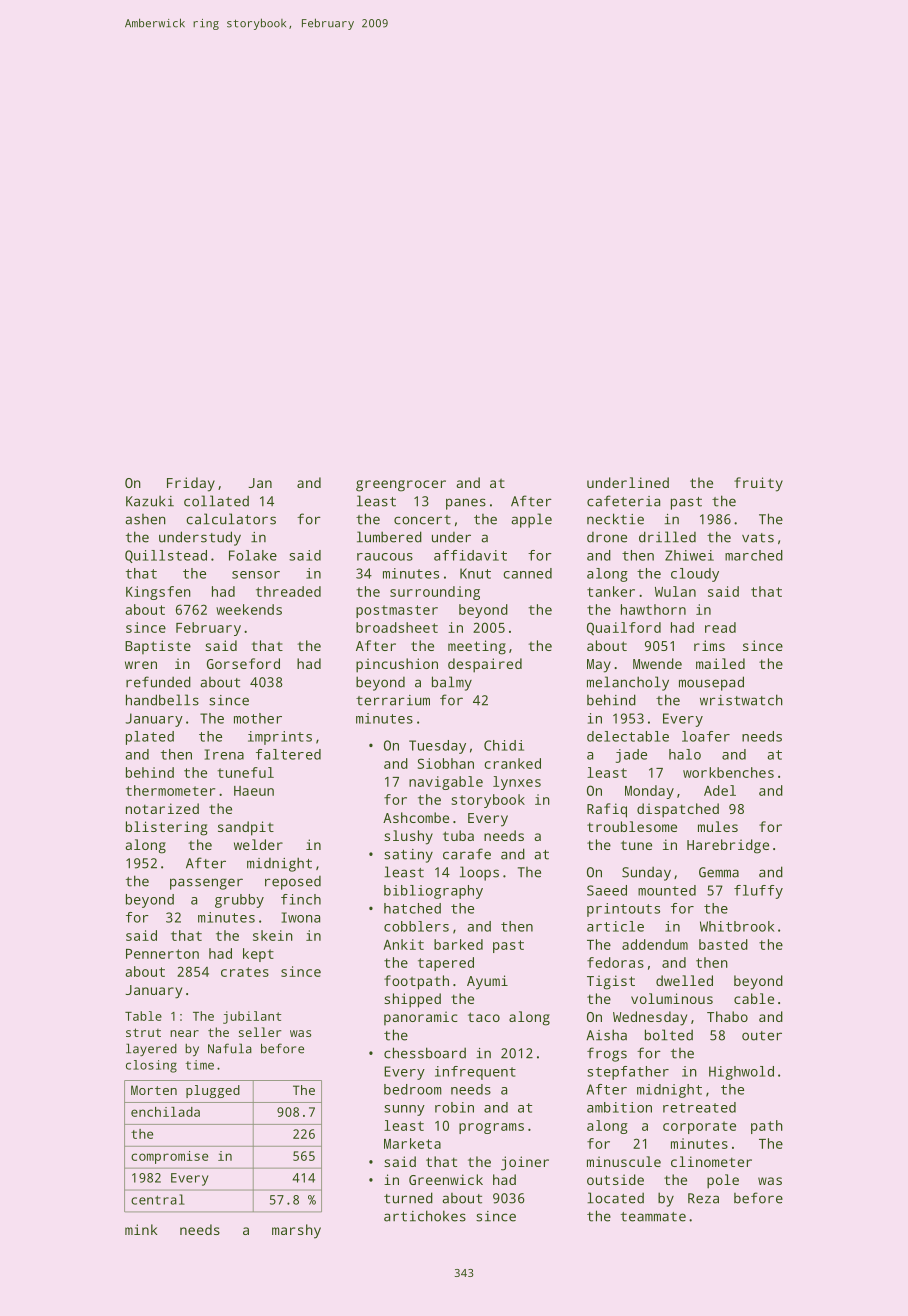  What do you see at coordinates (754, 555) in the screenshot?
I see `marched` at bounding box center [754, 555].
